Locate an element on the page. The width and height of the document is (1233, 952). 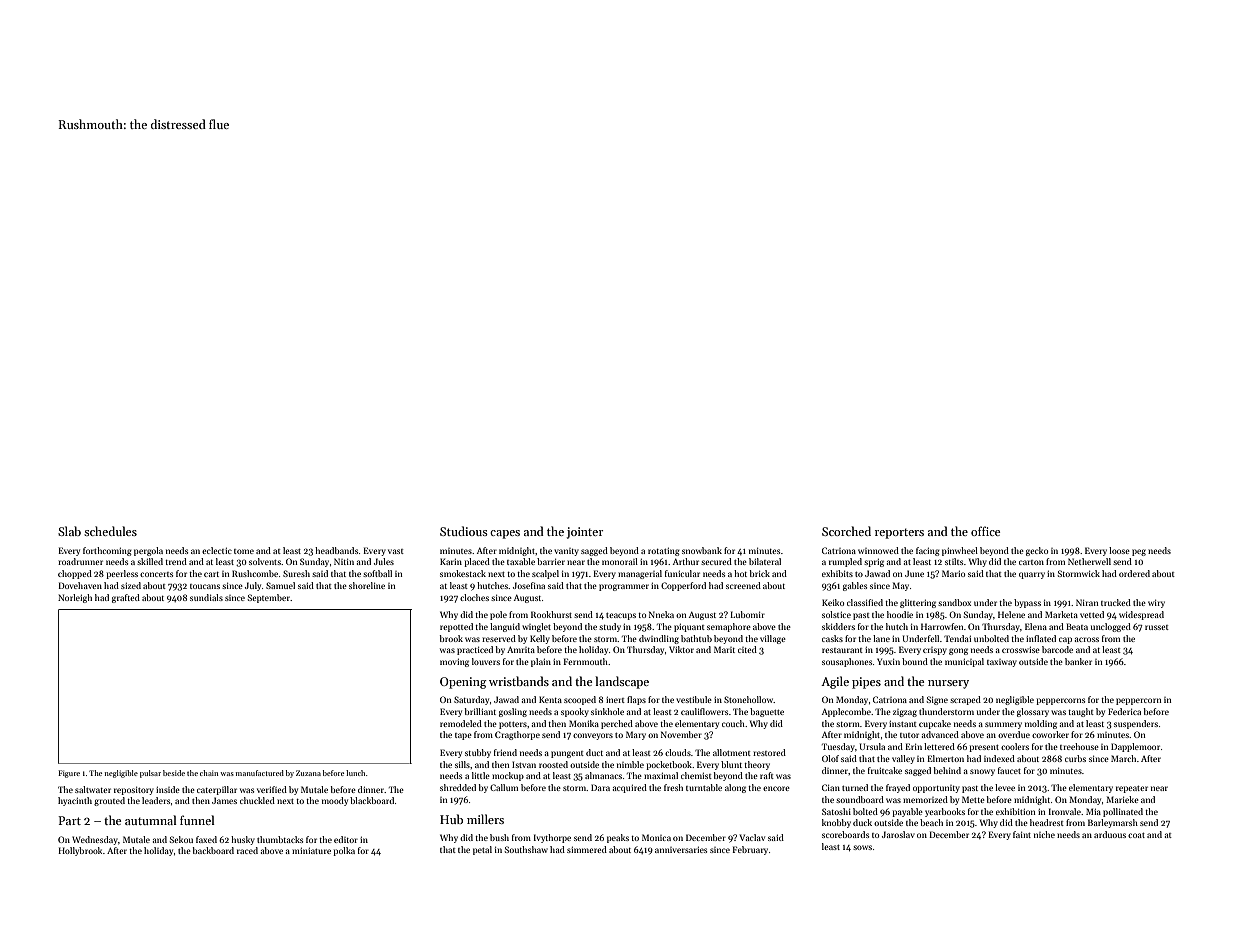
jointer is located at coordinates (585, 533).
